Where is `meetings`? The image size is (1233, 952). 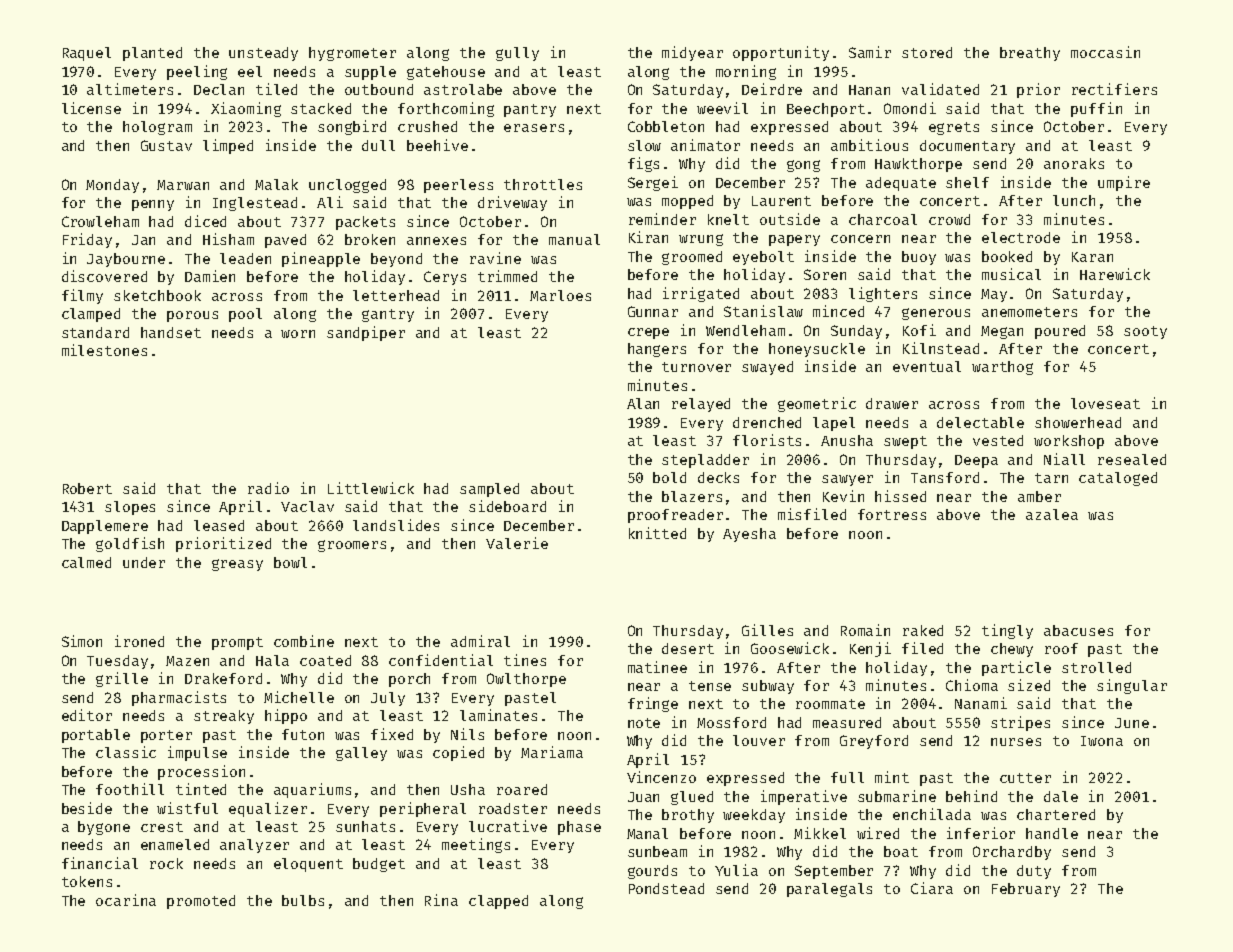 meetings is located at coordinates (476, 845).
